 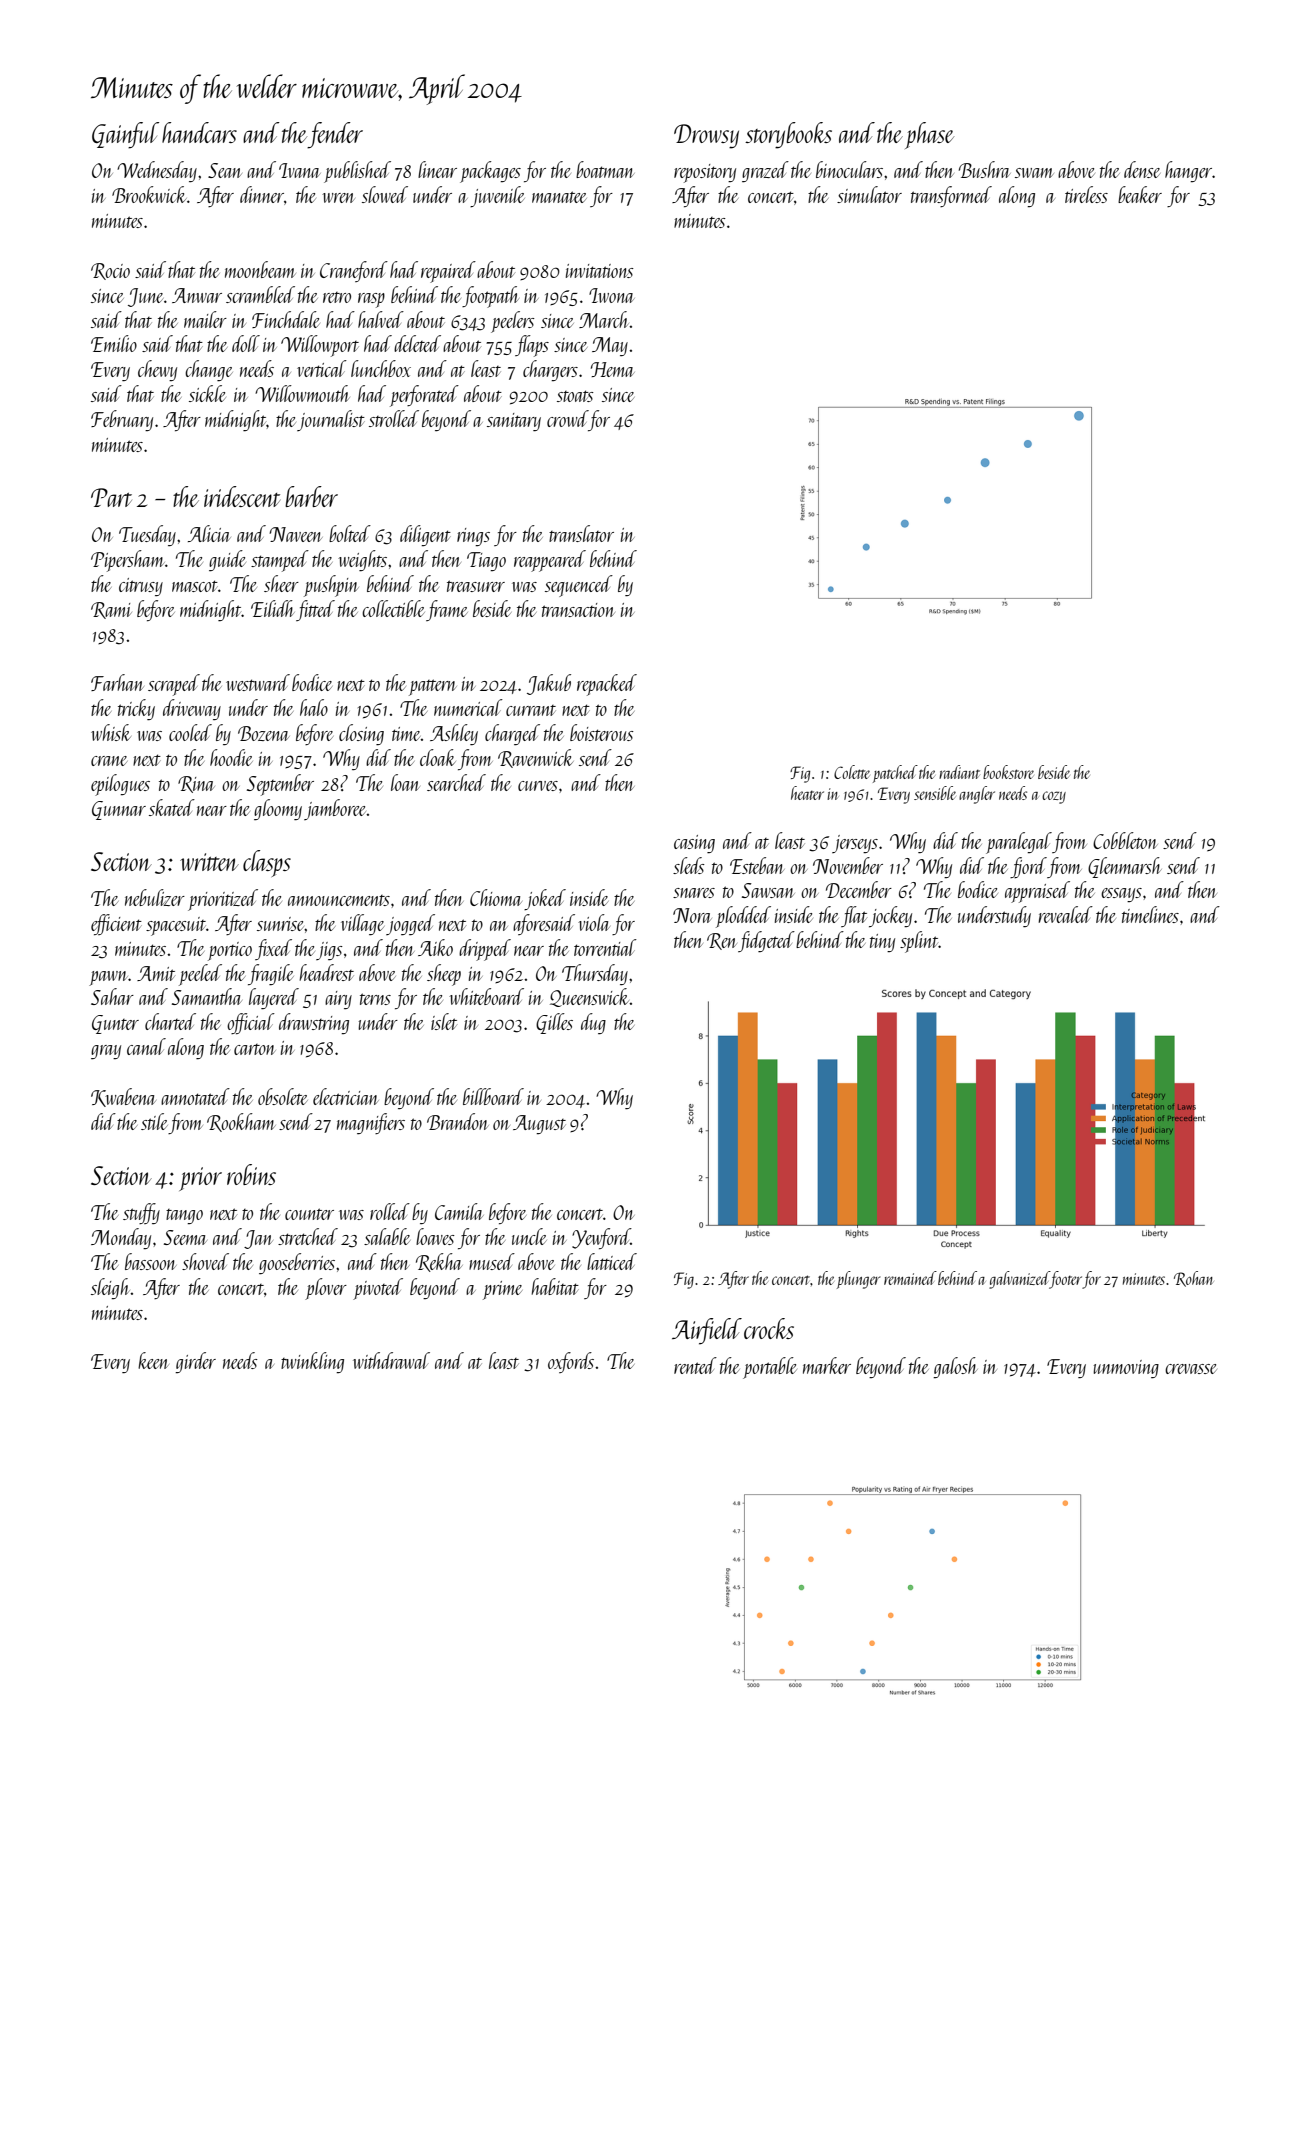 I want to click on repacked, so click(x=607, y=685).
